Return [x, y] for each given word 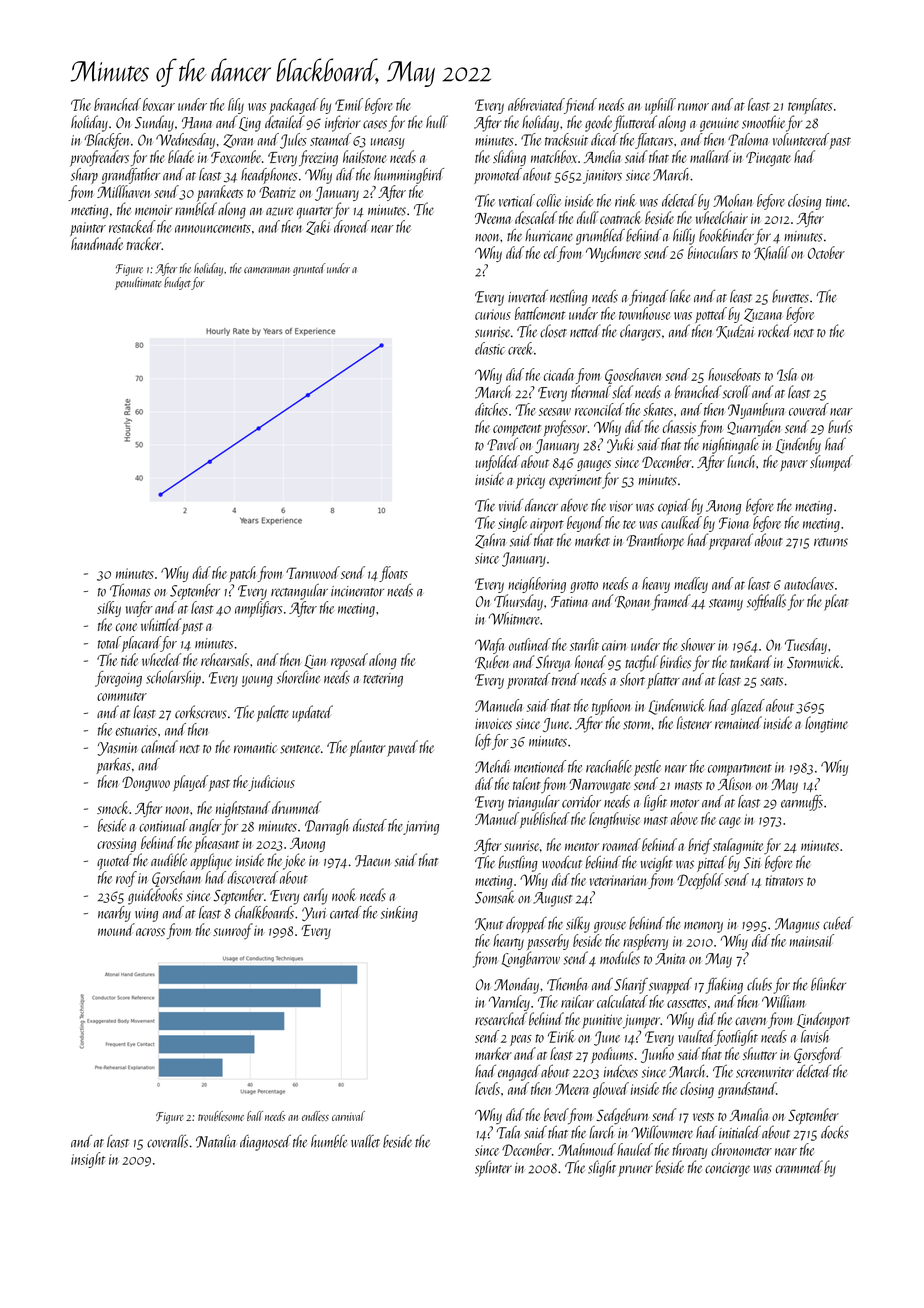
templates [810, 106]
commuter [122, 696]
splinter [493, 1168]
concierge [727, 1170]
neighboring [537, 585]
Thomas [130, 590]
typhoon [612, 707]
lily [236, 106]
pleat [836, 602]
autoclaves [809, 583]
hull [437, 121]
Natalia [216, 1141]
